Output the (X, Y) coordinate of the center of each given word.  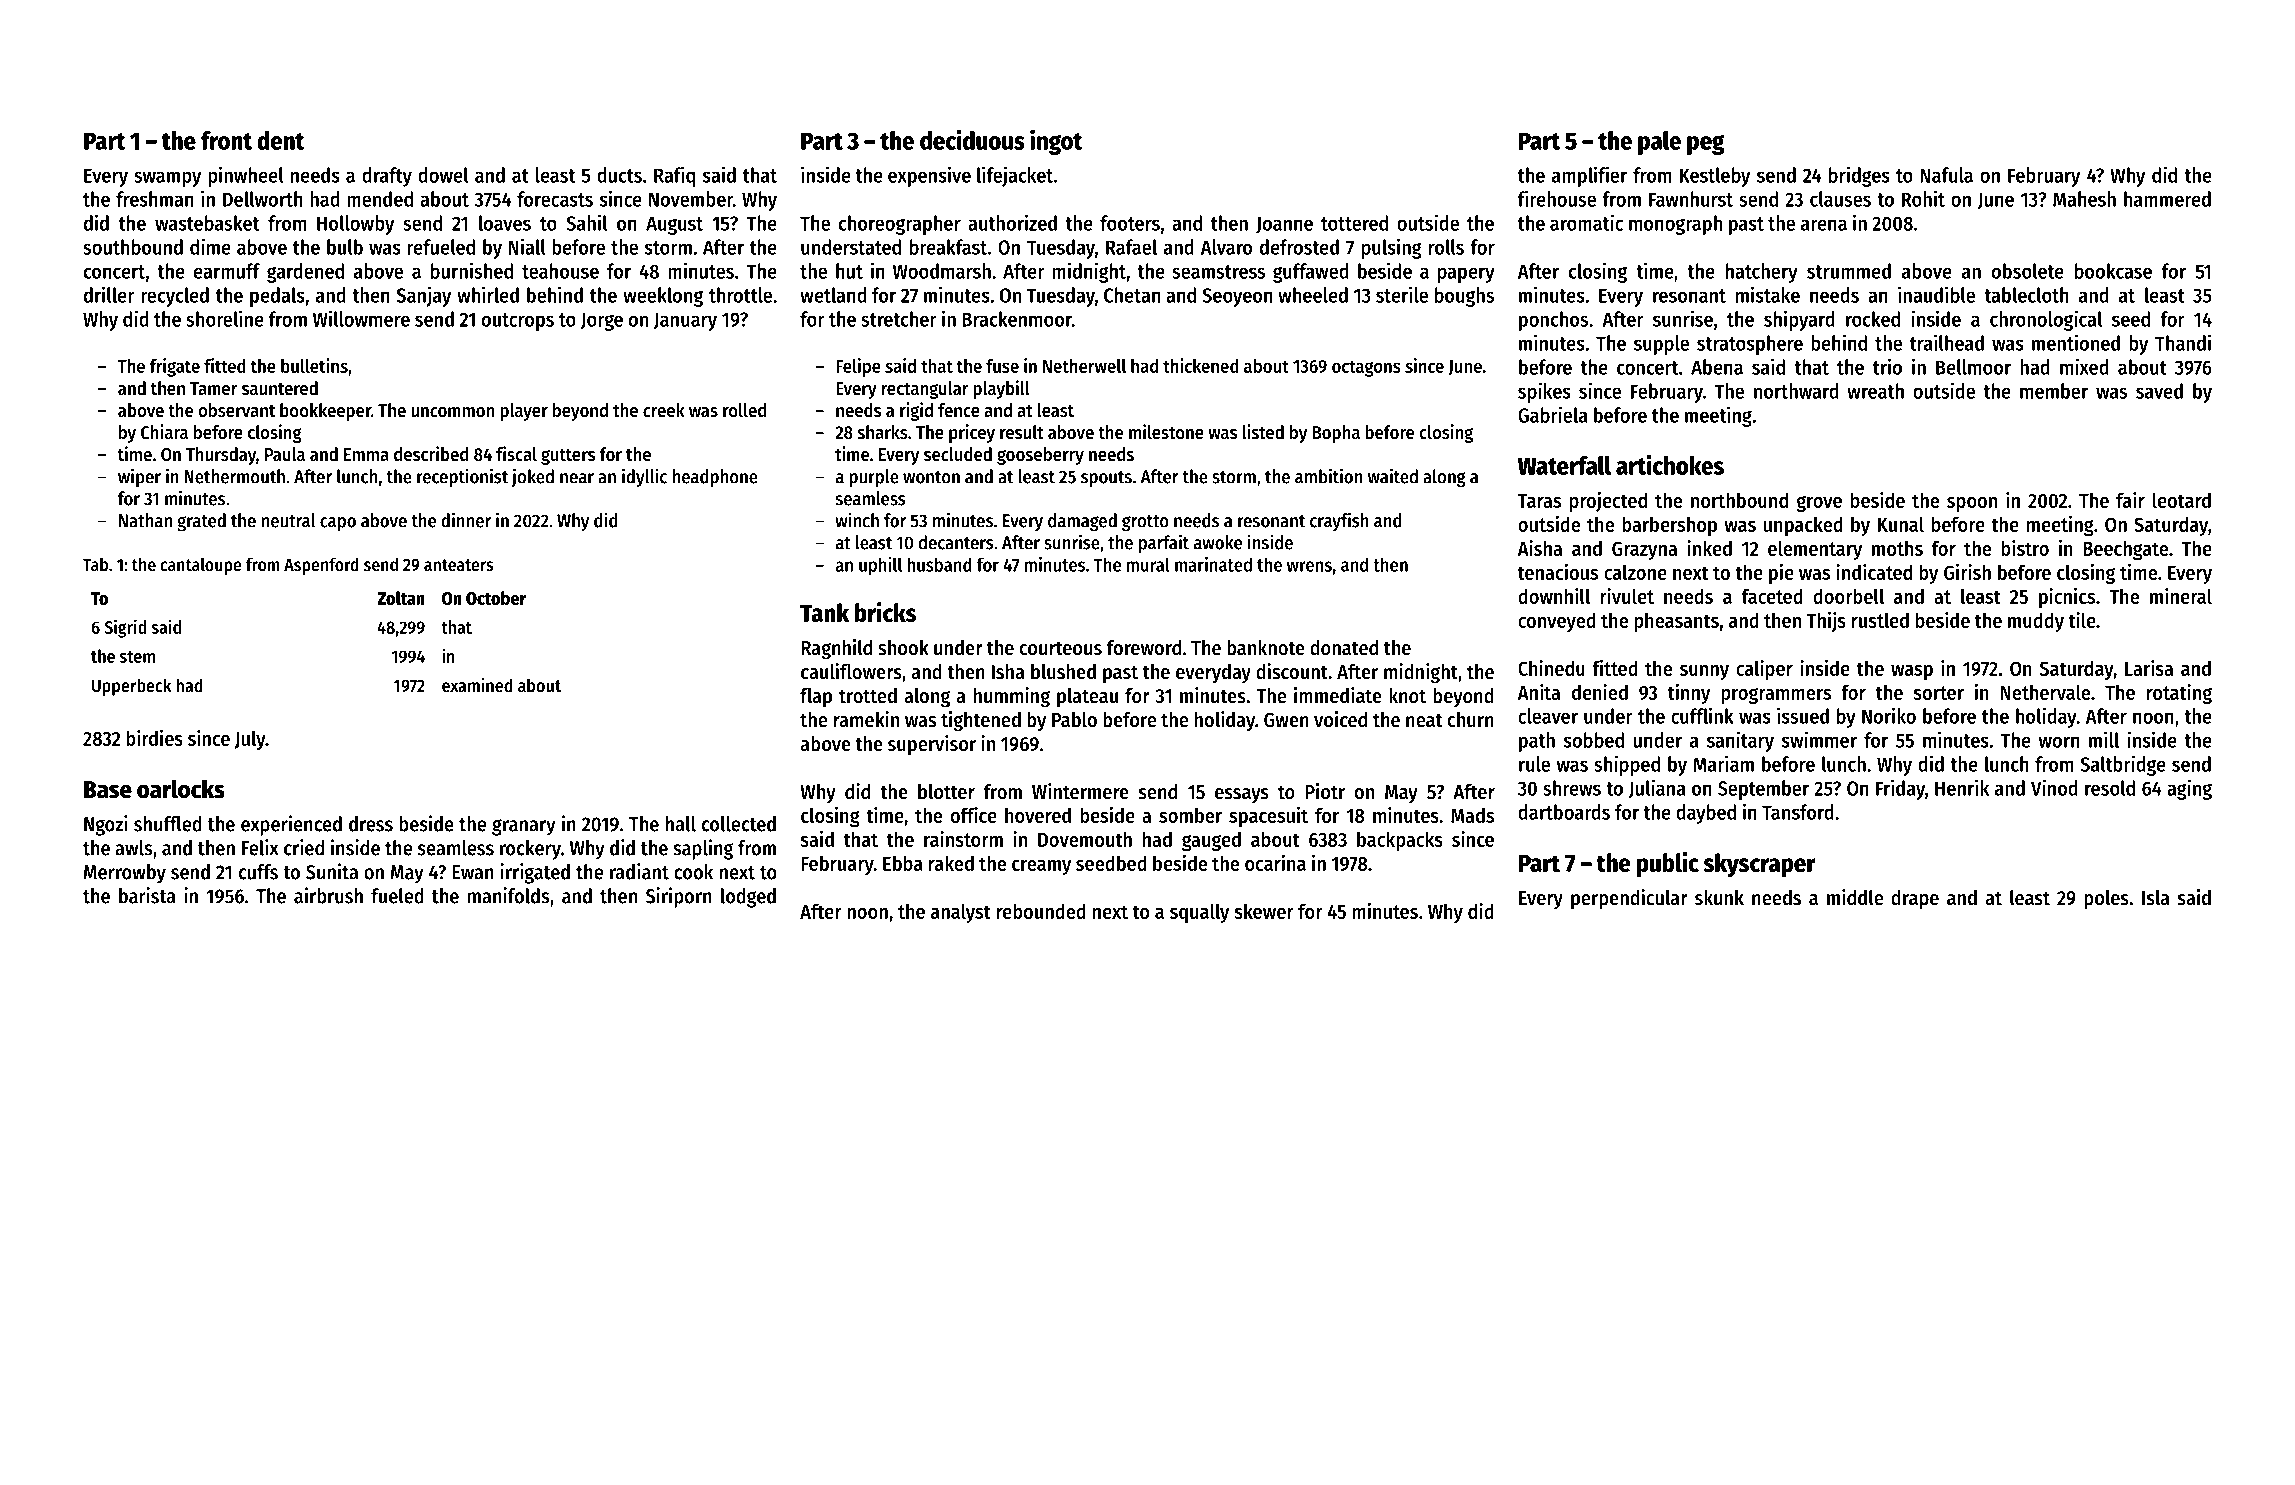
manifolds (508, 895)
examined (477, 685)
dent (281, 140)
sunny (1704, 672)
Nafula (1946, 175)
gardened (305, 273)
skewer (1264, 911)
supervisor (932, 745)
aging (2189, 789)
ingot (1056, 142)
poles (2106, 900)
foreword (1144, 648)
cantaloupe (201, 566)
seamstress (1218, 272)
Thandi (2183, 342)
